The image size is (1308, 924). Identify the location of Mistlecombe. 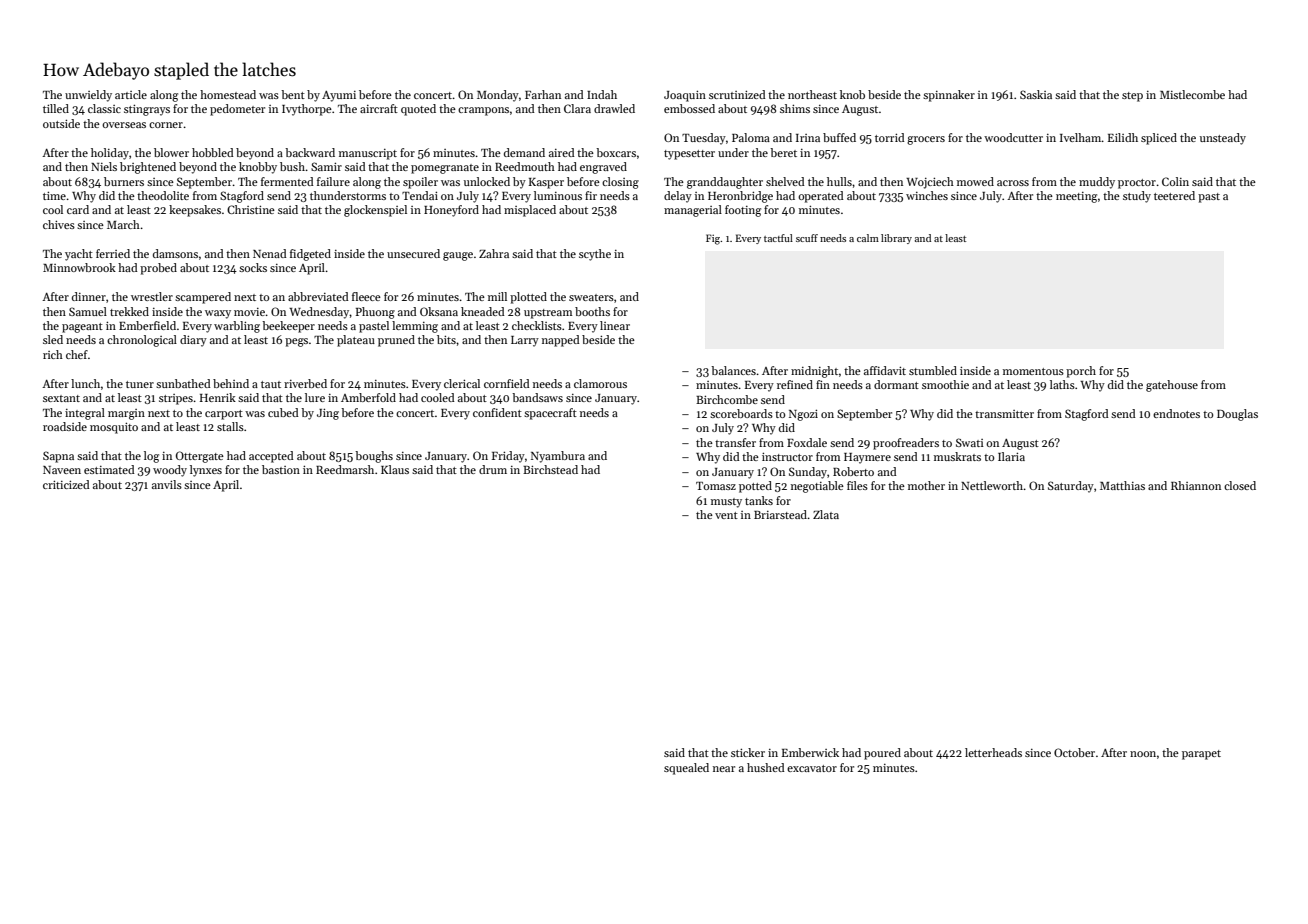
(1192, 94).
